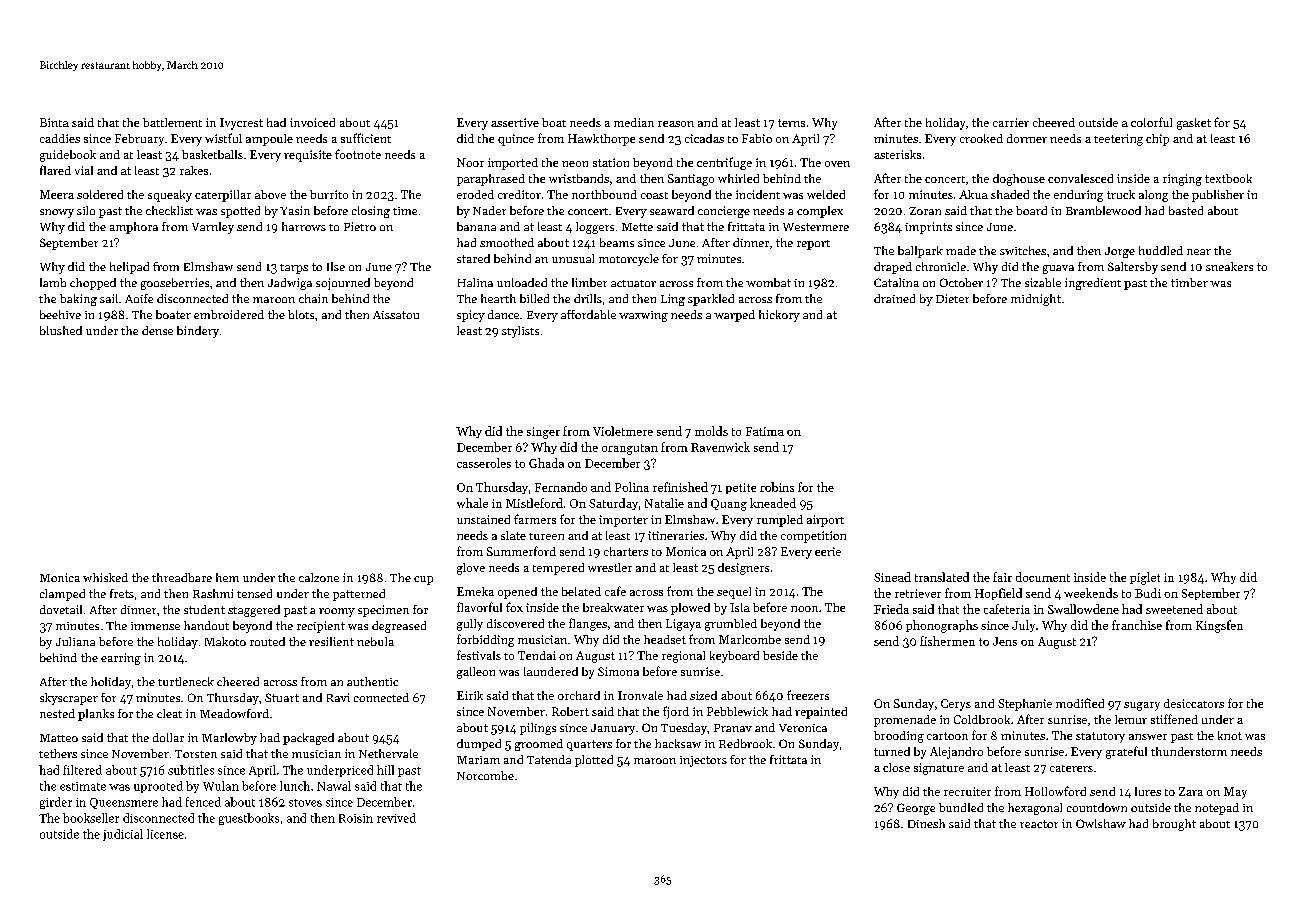 This page has width=1308, height=924. Describe the element at coordinates (765, 431) in the page. I see `Fatima` at that location.
